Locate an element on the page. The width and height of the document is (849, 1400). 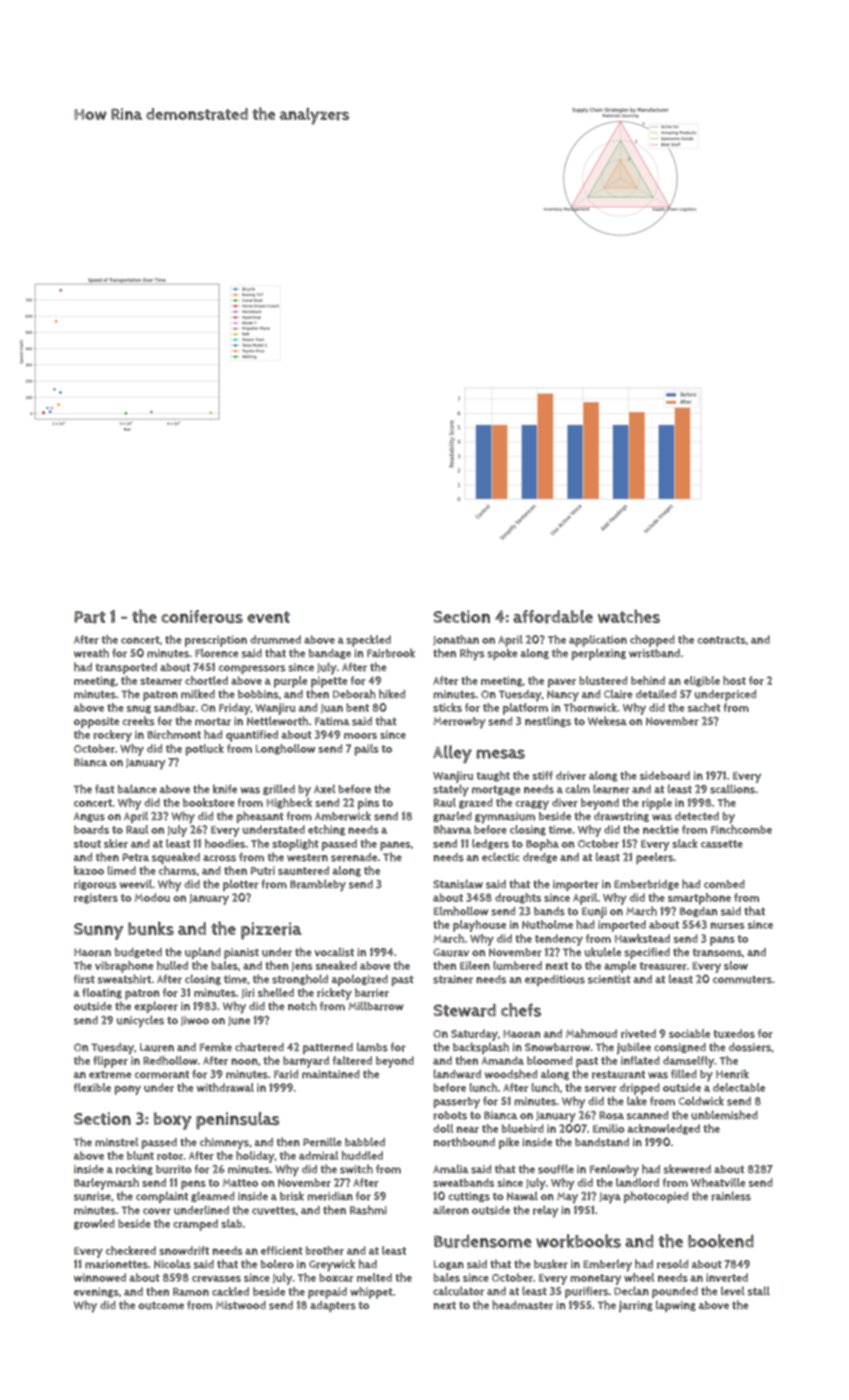
Steward is located at coordinates (464, 1010).
